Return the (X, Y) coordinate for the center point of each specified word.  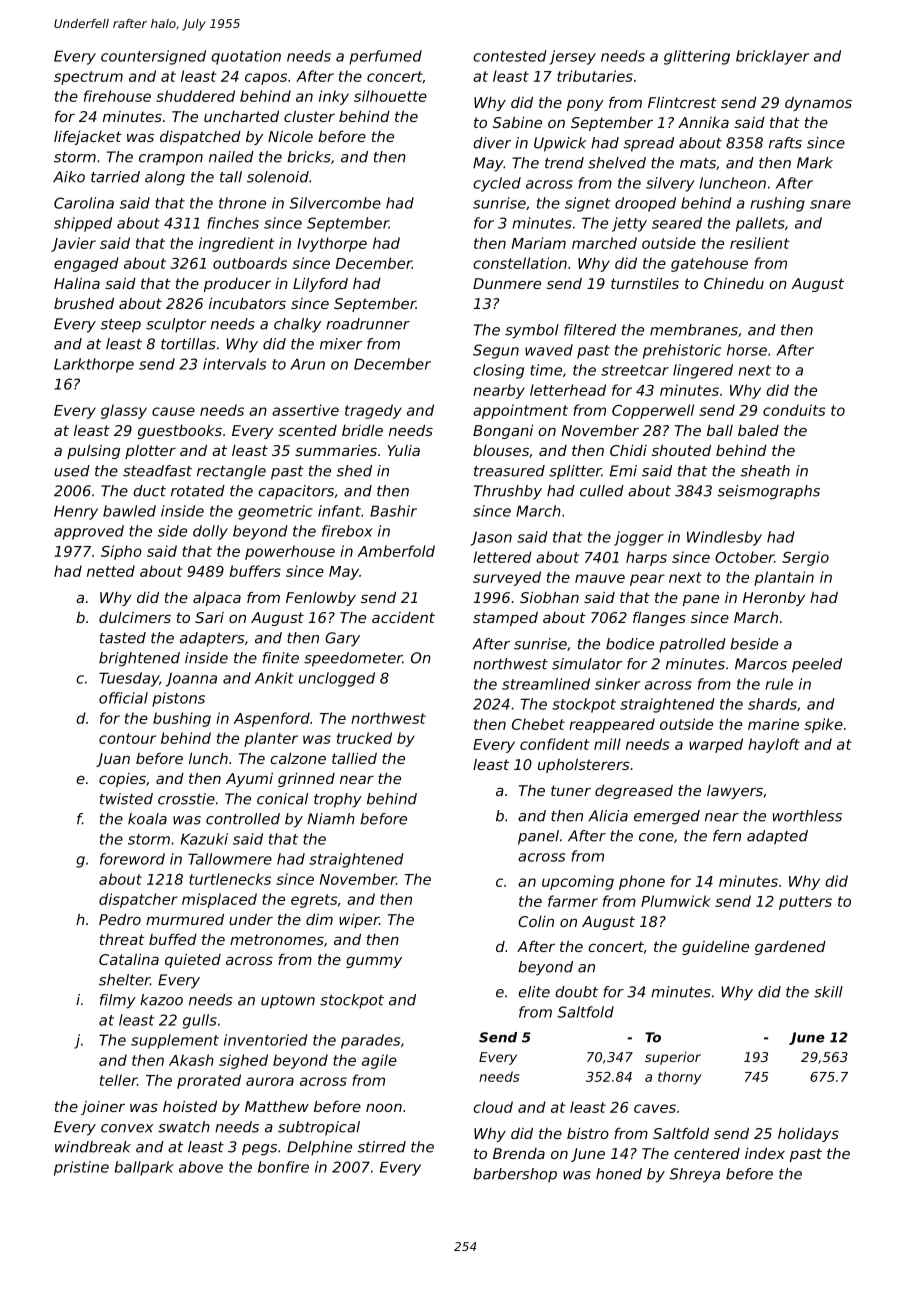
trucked (364, 738)
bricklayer (772, 57)
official (123, 698)
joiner (103, 1108)
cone (656, 837)
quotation (246, 57)
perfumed (385, 57)
